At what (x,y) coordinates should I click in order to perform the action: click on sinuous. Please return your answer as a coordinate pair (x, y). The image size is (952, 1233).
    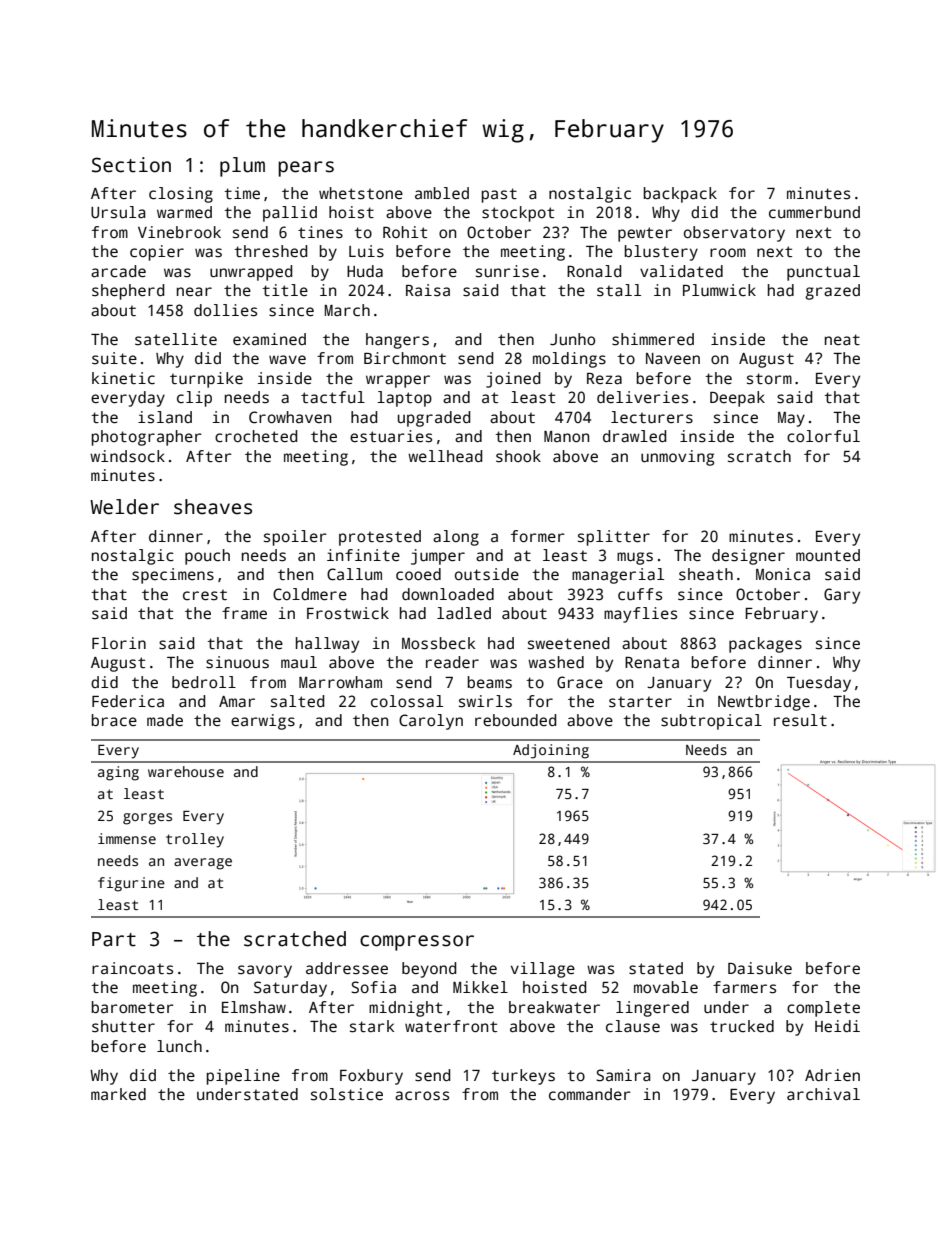
    Looking at the image, I should click on (237, 662).
